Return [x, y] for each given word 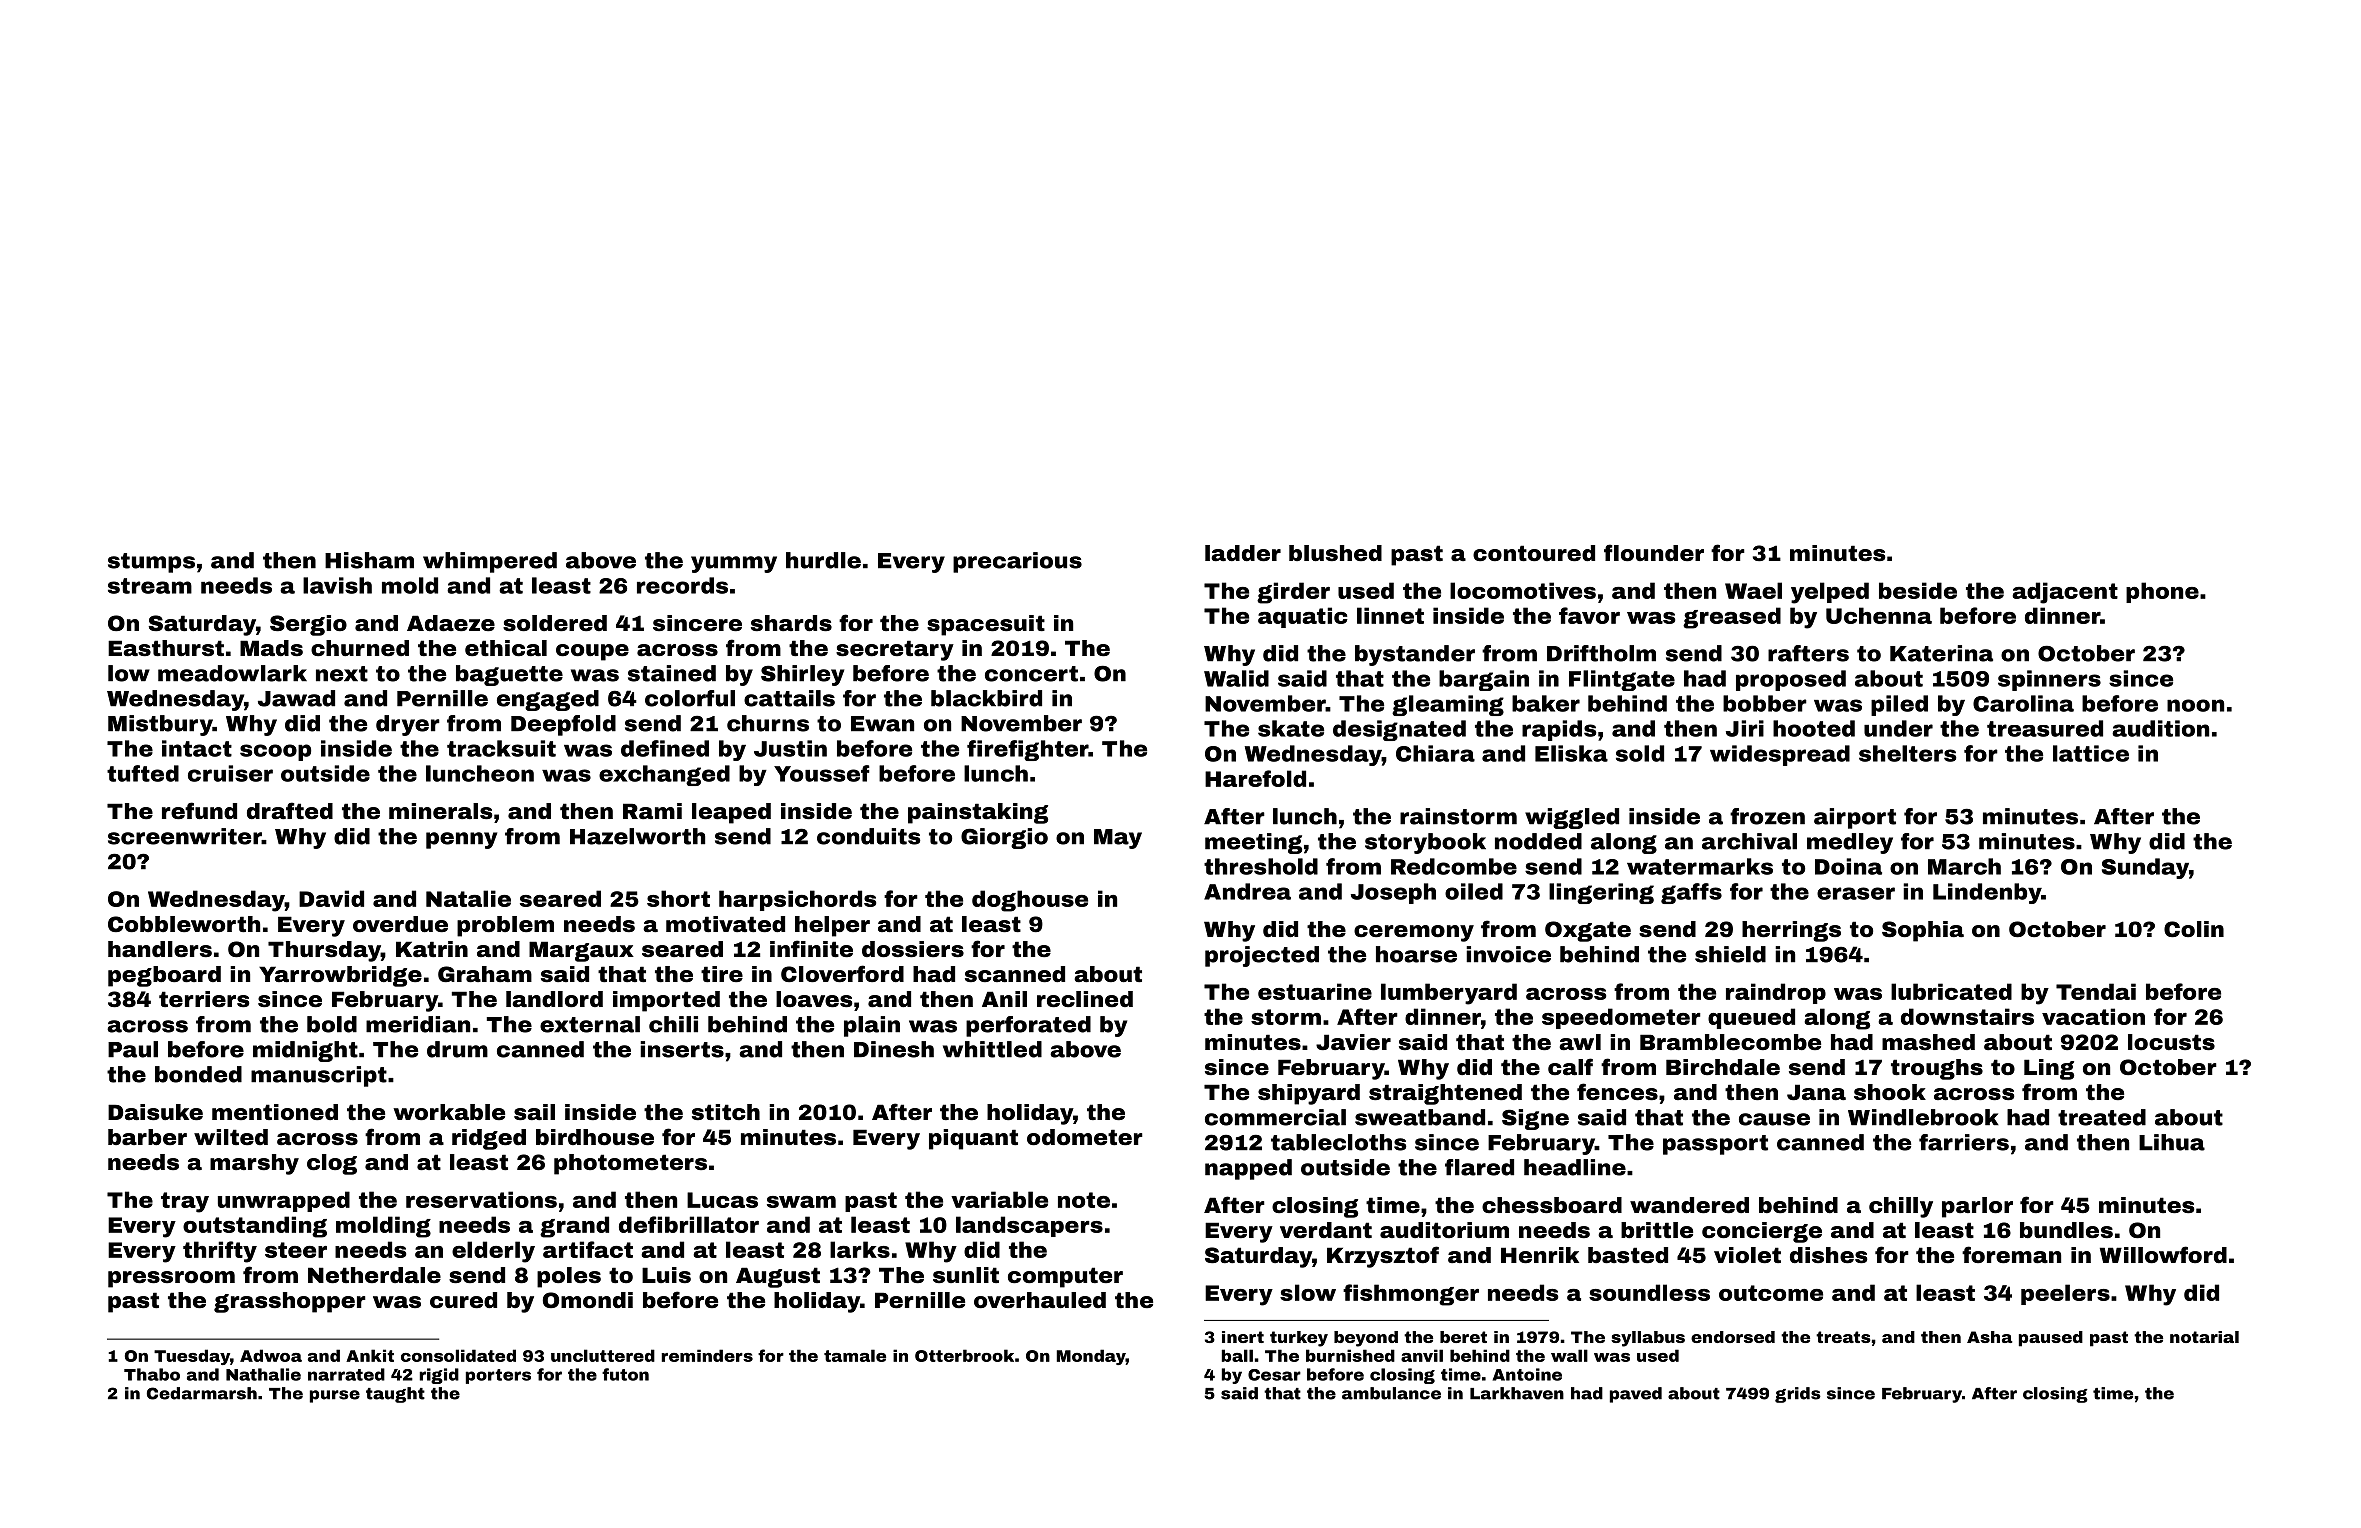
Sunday [2145, 868]
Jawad [296, 698]
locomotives [1523, 590]
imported [666, 1001]
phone [2162, 592]
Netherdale [374, 1275]
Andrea [1247, 891]
